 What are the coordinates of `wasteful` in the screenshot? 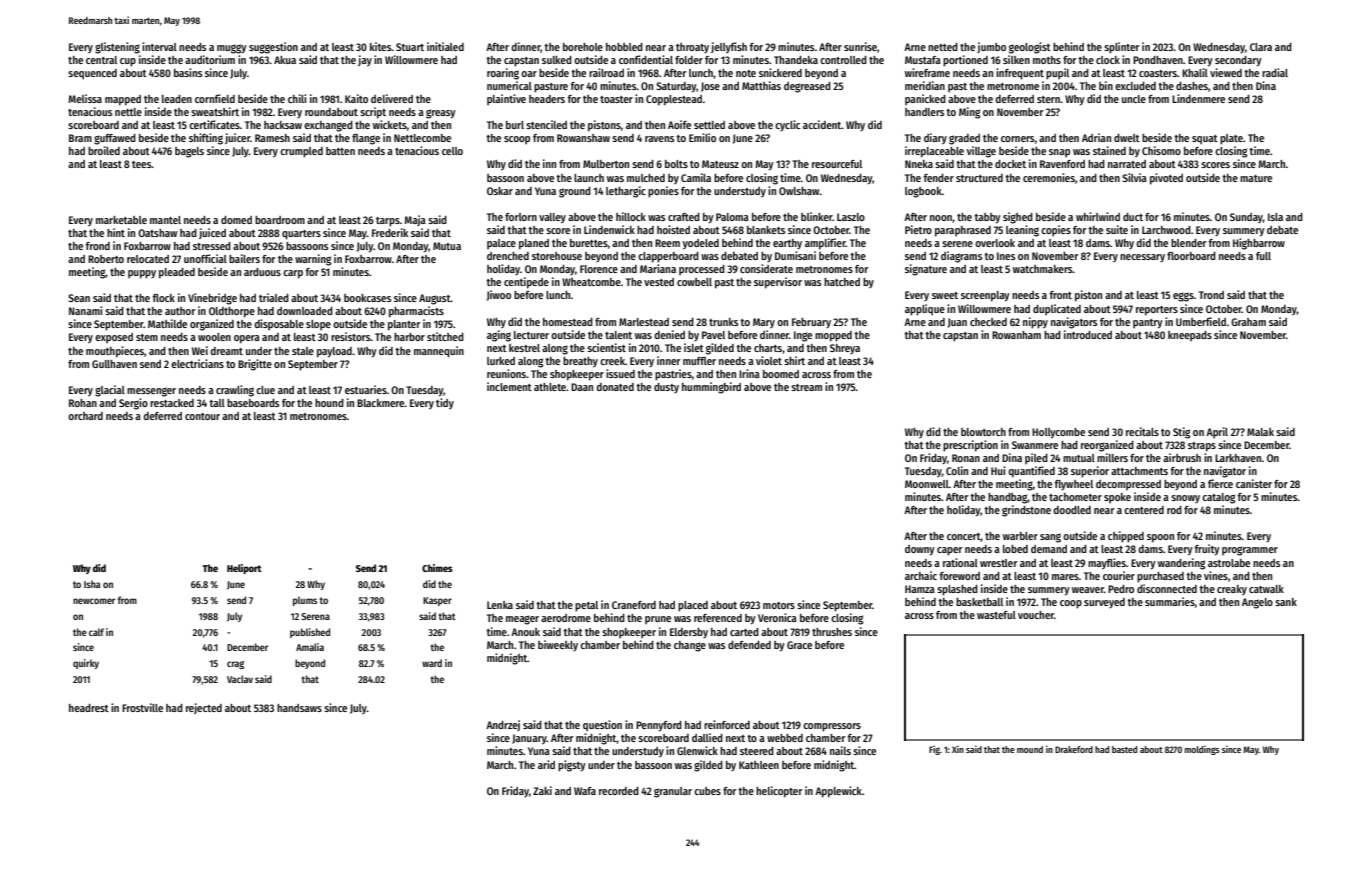 It's located at (996, 615).
